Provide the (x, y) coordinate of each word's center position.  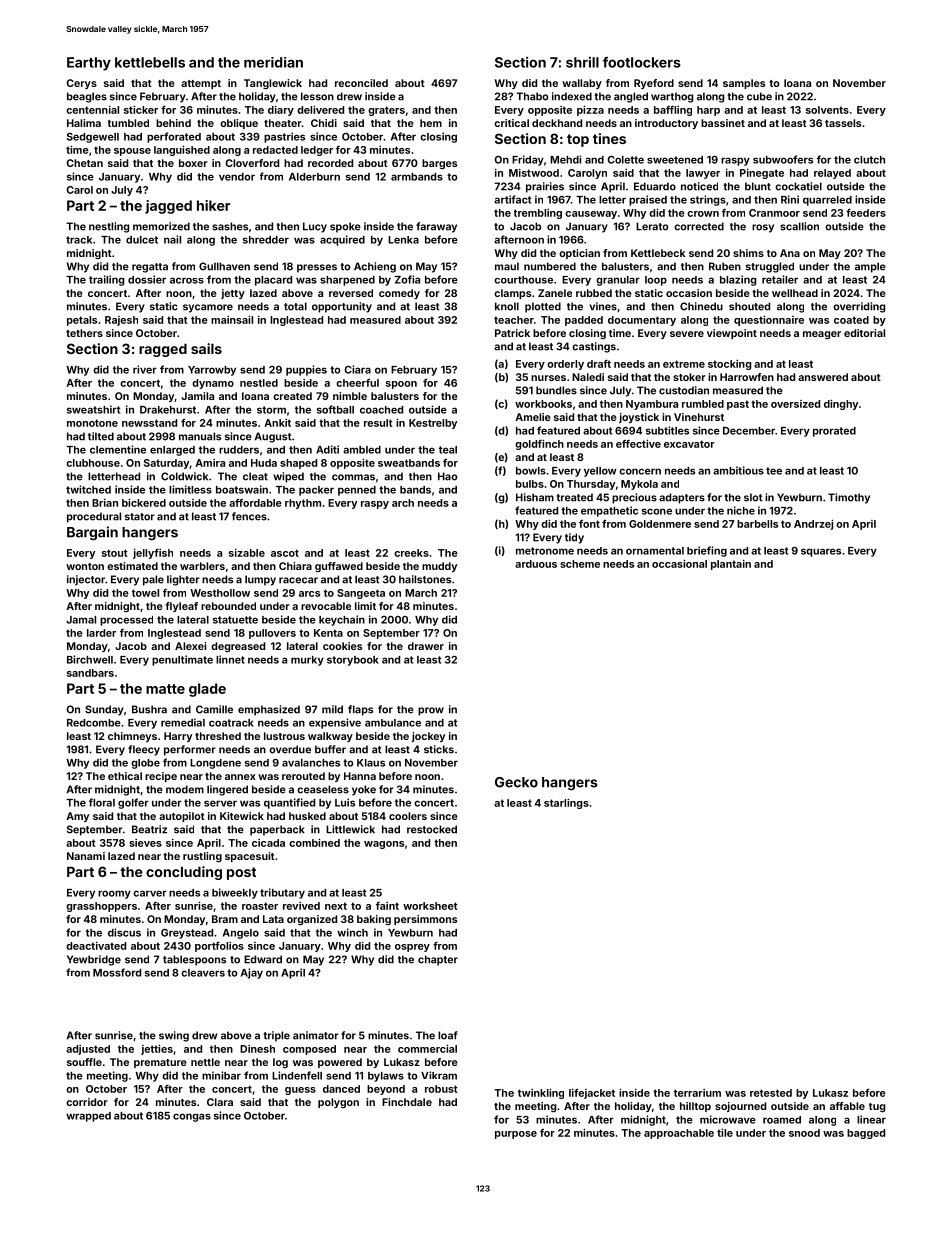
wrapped (88, 1117)
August (273, 437)
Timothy (849, 498)
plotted (543, 307)
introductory (666, 124)
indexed (572, 96)
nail (172, 239)
